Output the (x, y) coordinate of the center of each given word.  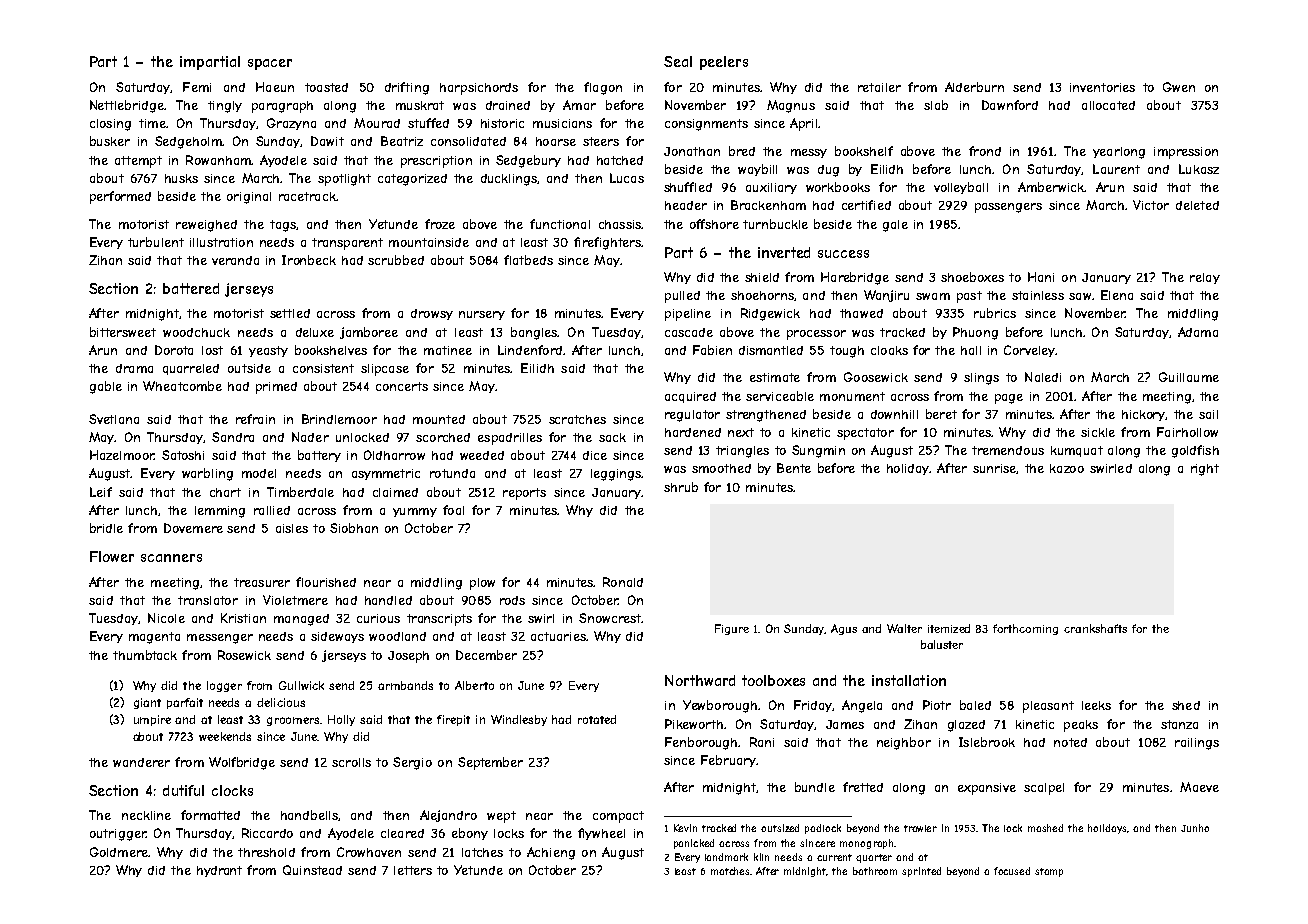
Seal (678, 61)
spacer (270, 64)
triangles (742, 452)
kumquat (1077, 451)
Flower (112, 556)
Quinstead (312, 870)
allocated (1108, 105)
